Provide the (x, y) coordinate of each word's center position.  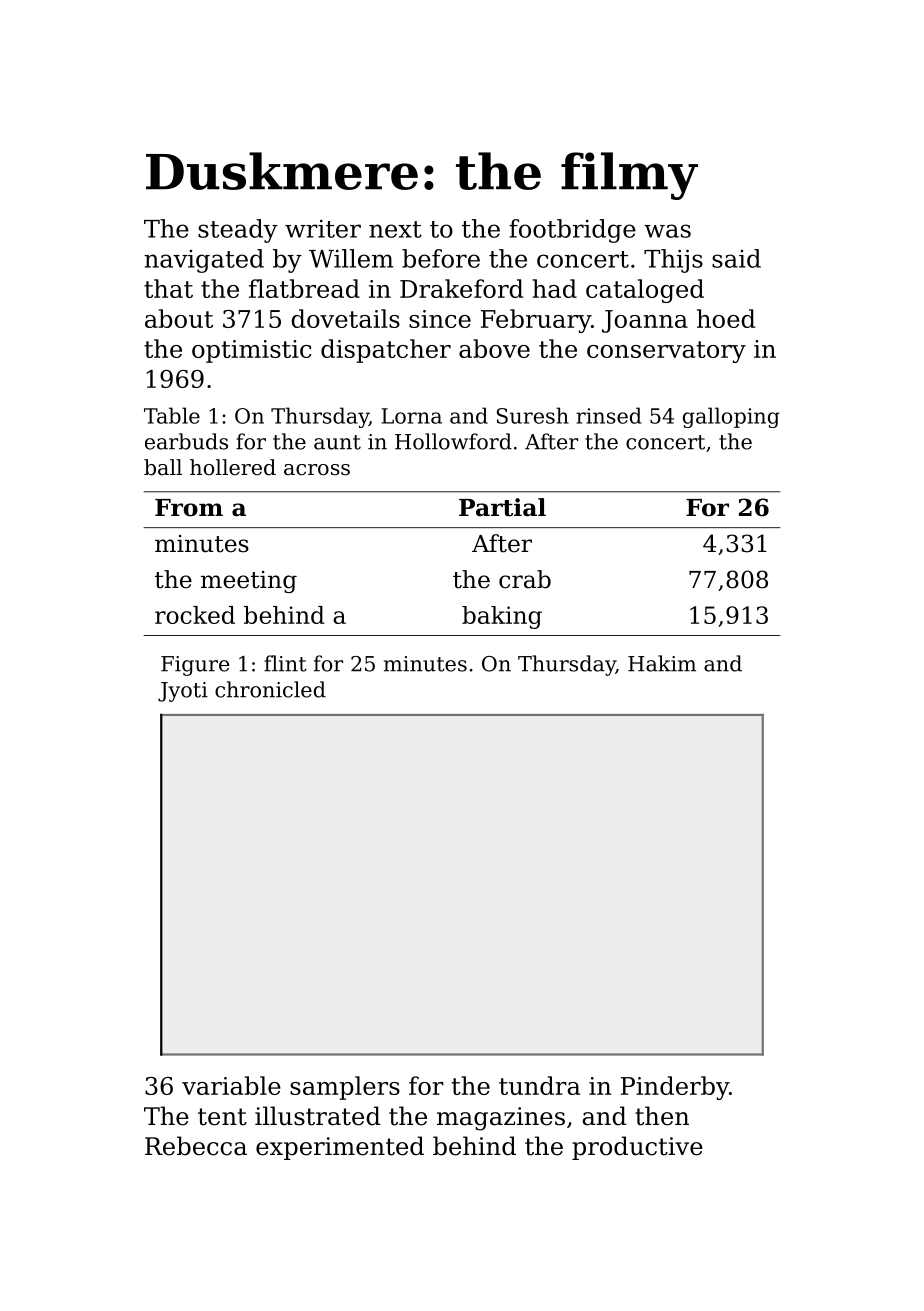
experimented (340, 1148)
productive (637, 1148)
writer (323, 229)
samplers (345, 1088)
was (667, 231)
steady (238, 231)
